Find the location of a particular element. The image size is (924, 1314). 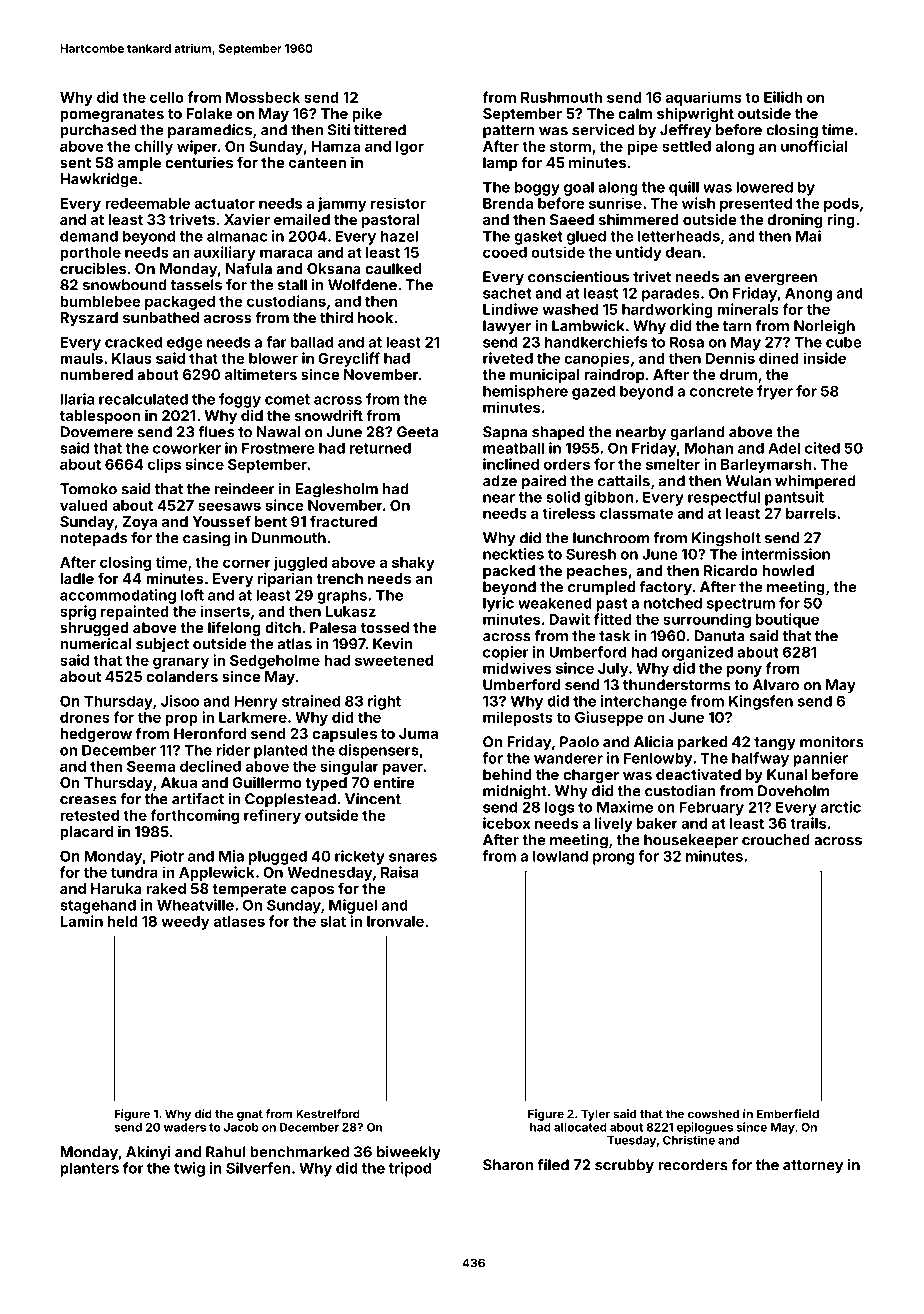

whimpered is located at coordinates (815, 482).
